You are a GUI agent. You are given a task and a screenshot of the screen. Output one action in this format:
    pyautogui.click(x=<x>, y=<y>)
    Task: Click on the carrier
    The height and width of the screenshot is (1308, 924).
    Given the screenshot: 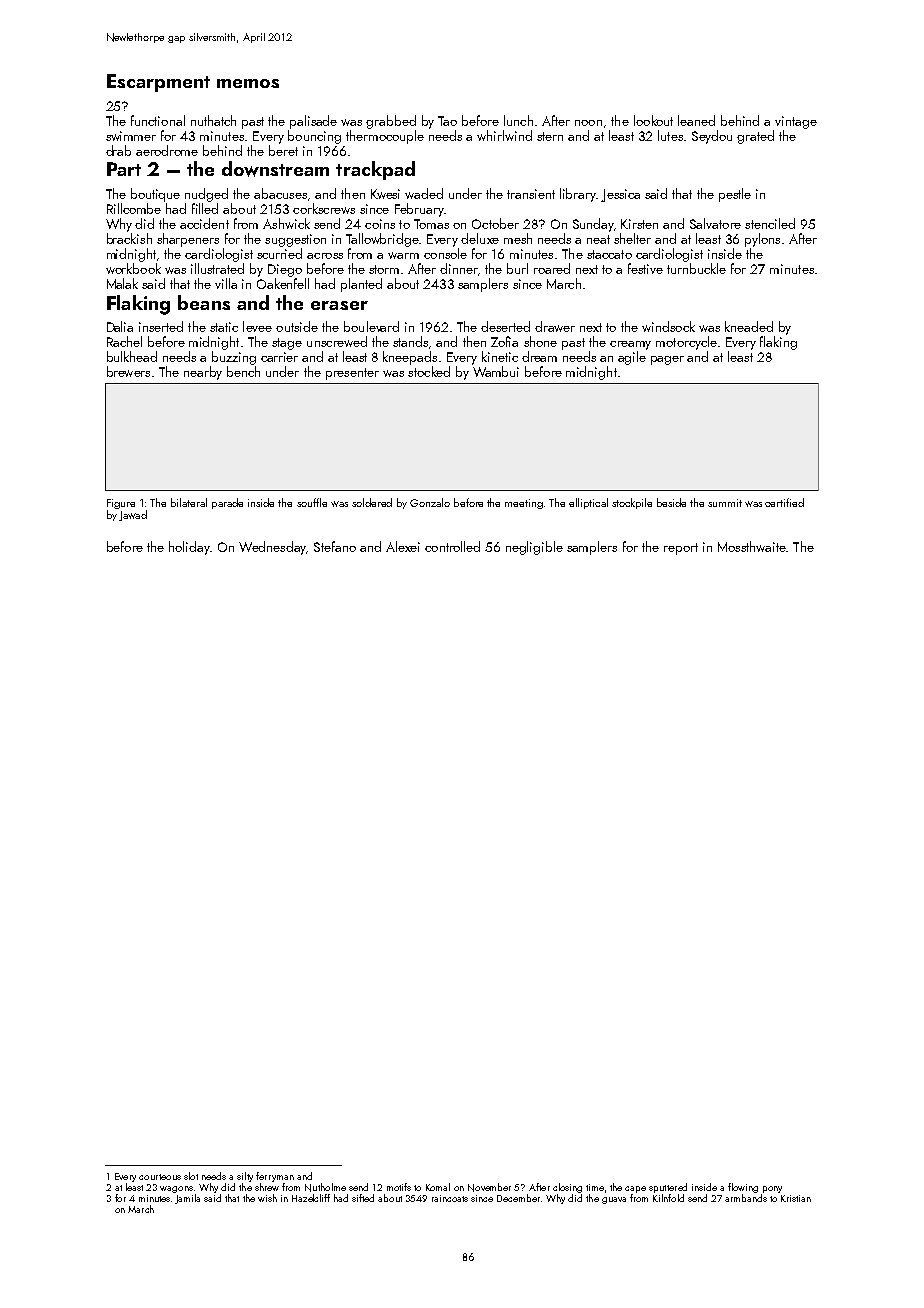 What is the action you would take?
    pyautogui.click(x=279, y=357)
